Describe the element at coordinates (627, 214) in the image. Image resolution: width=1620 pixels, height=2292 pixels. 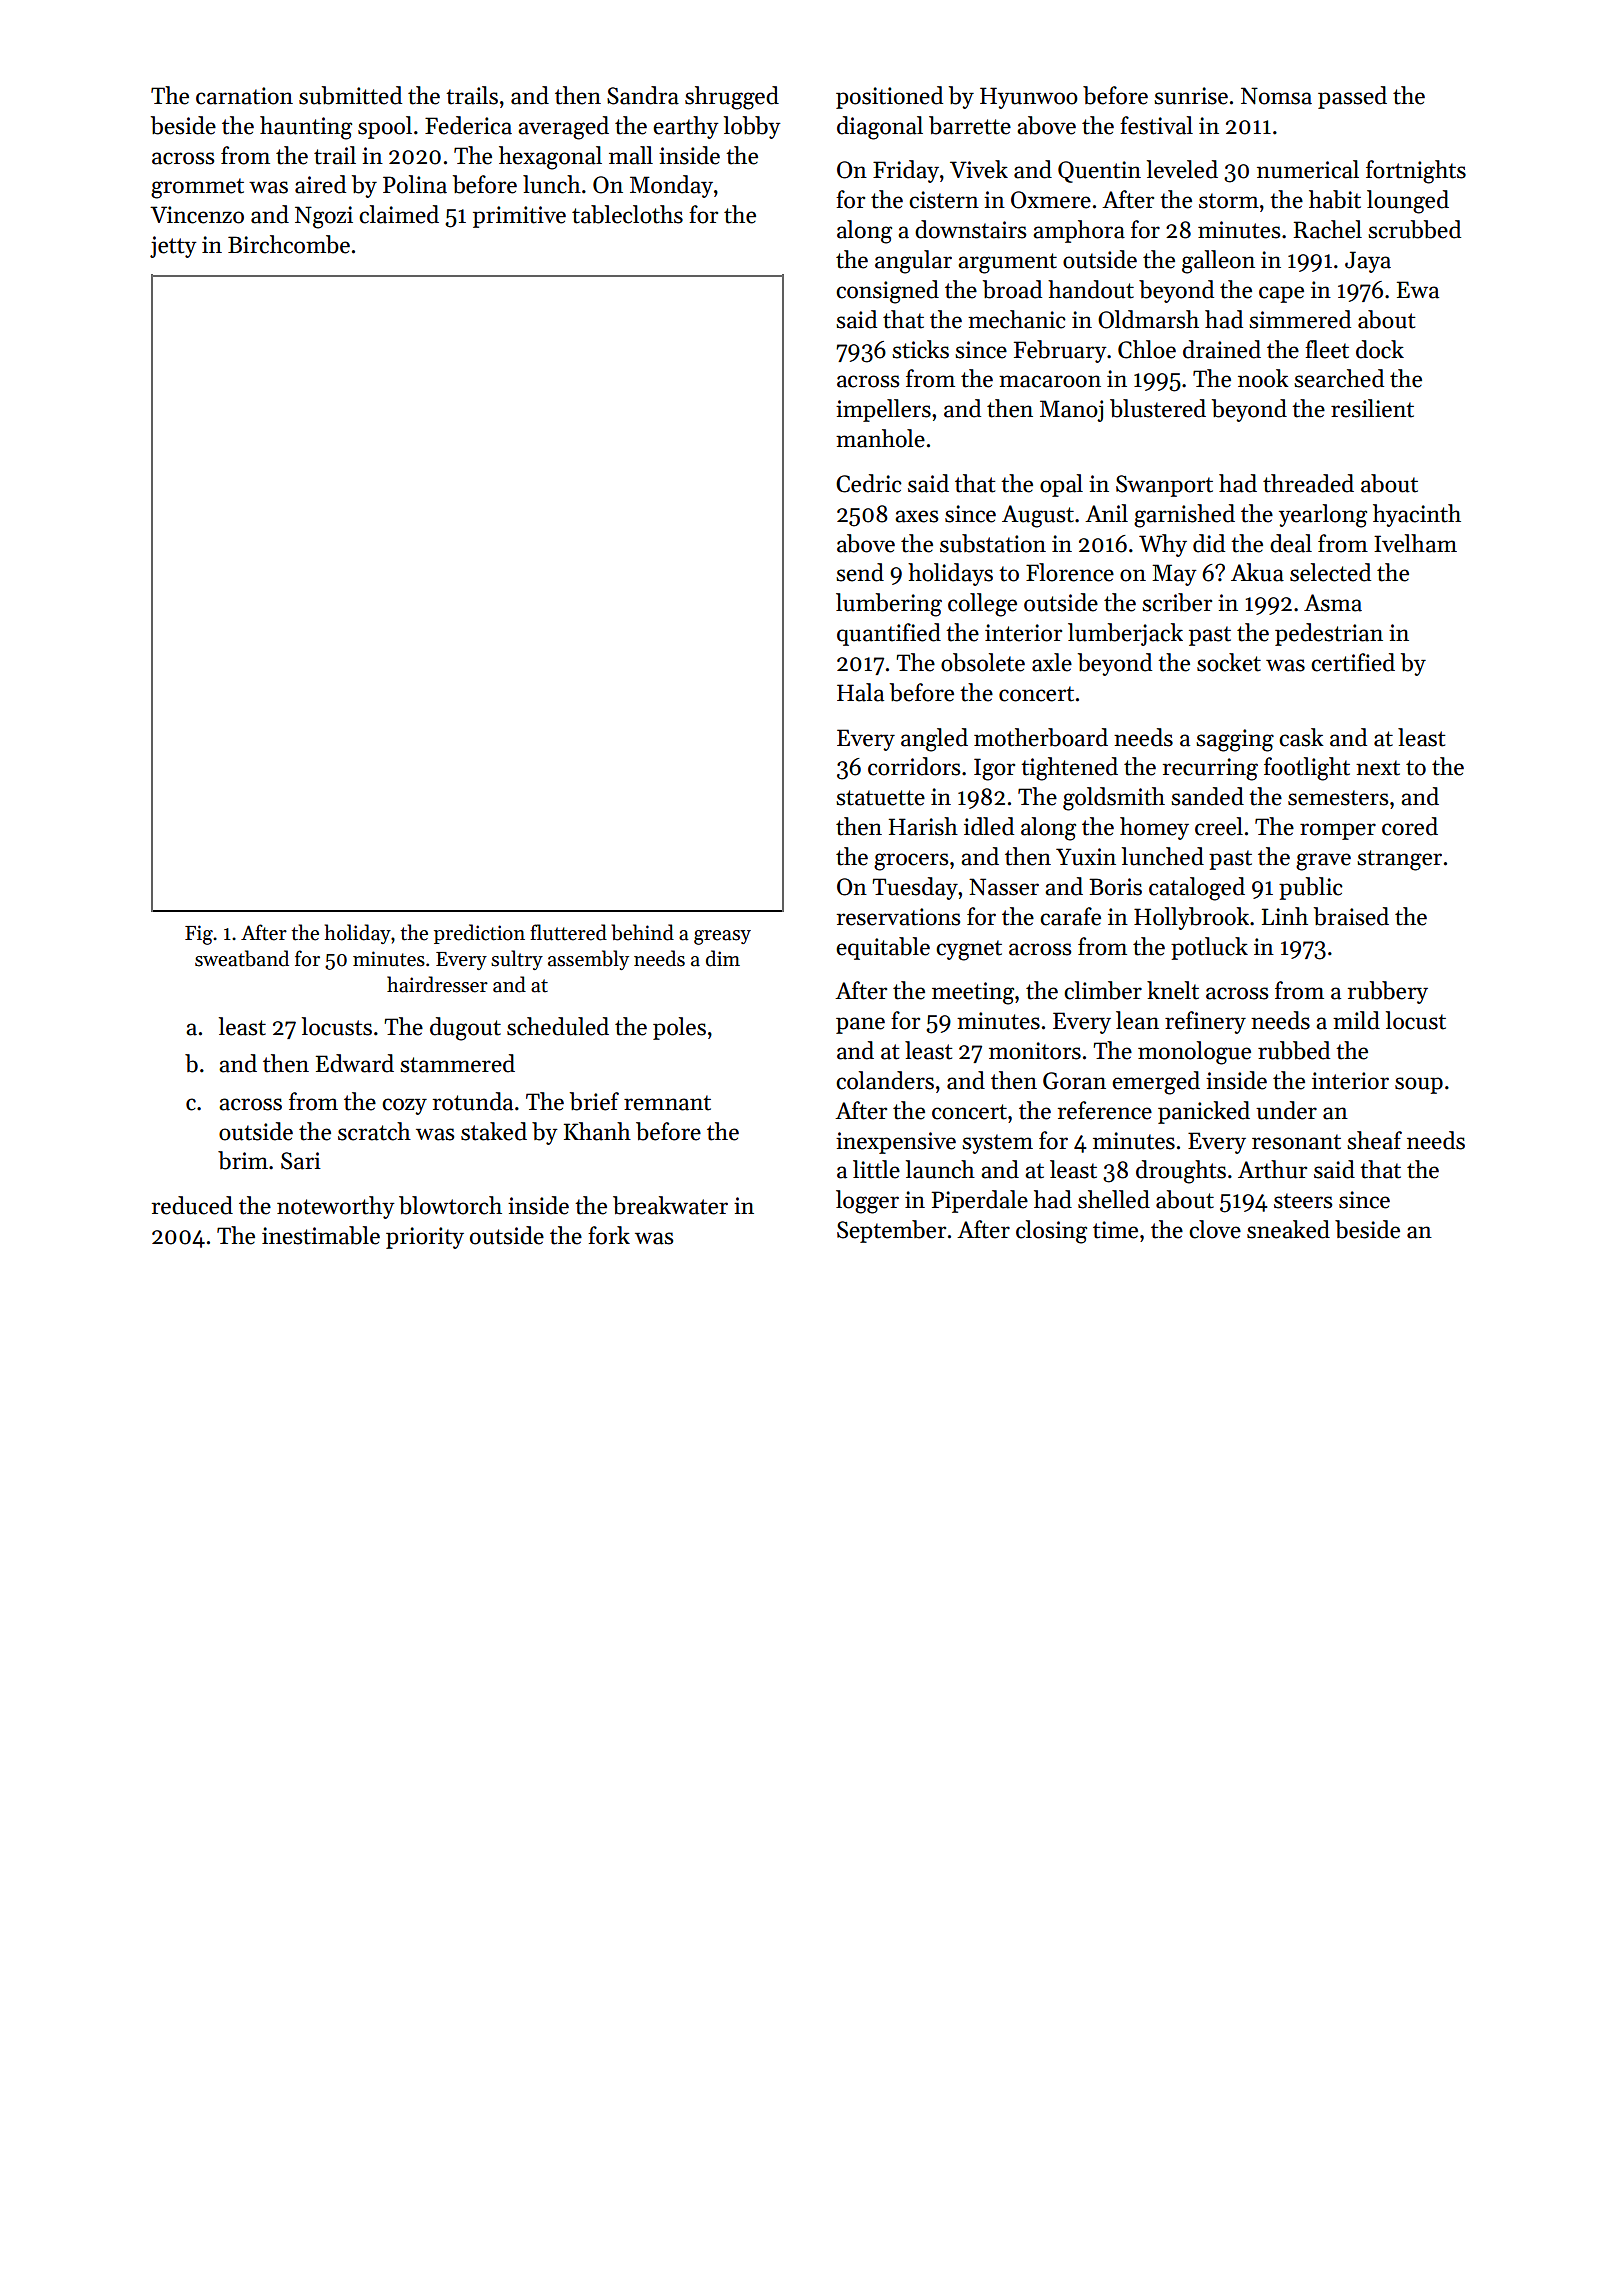
I see `tablecloths` at that location.
